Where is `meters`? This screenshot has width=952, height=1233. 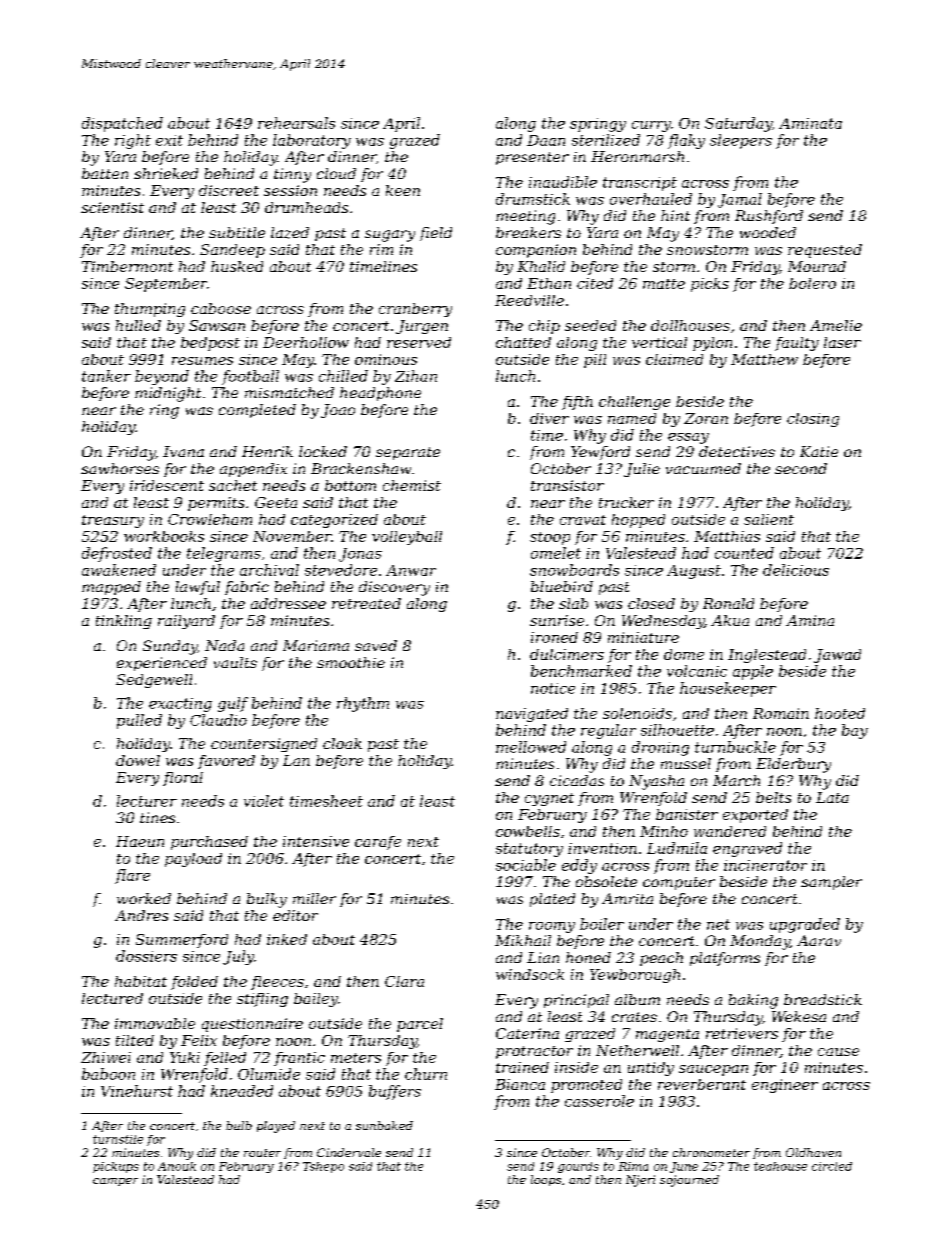
meters is located at coordinates (356, 1058).
